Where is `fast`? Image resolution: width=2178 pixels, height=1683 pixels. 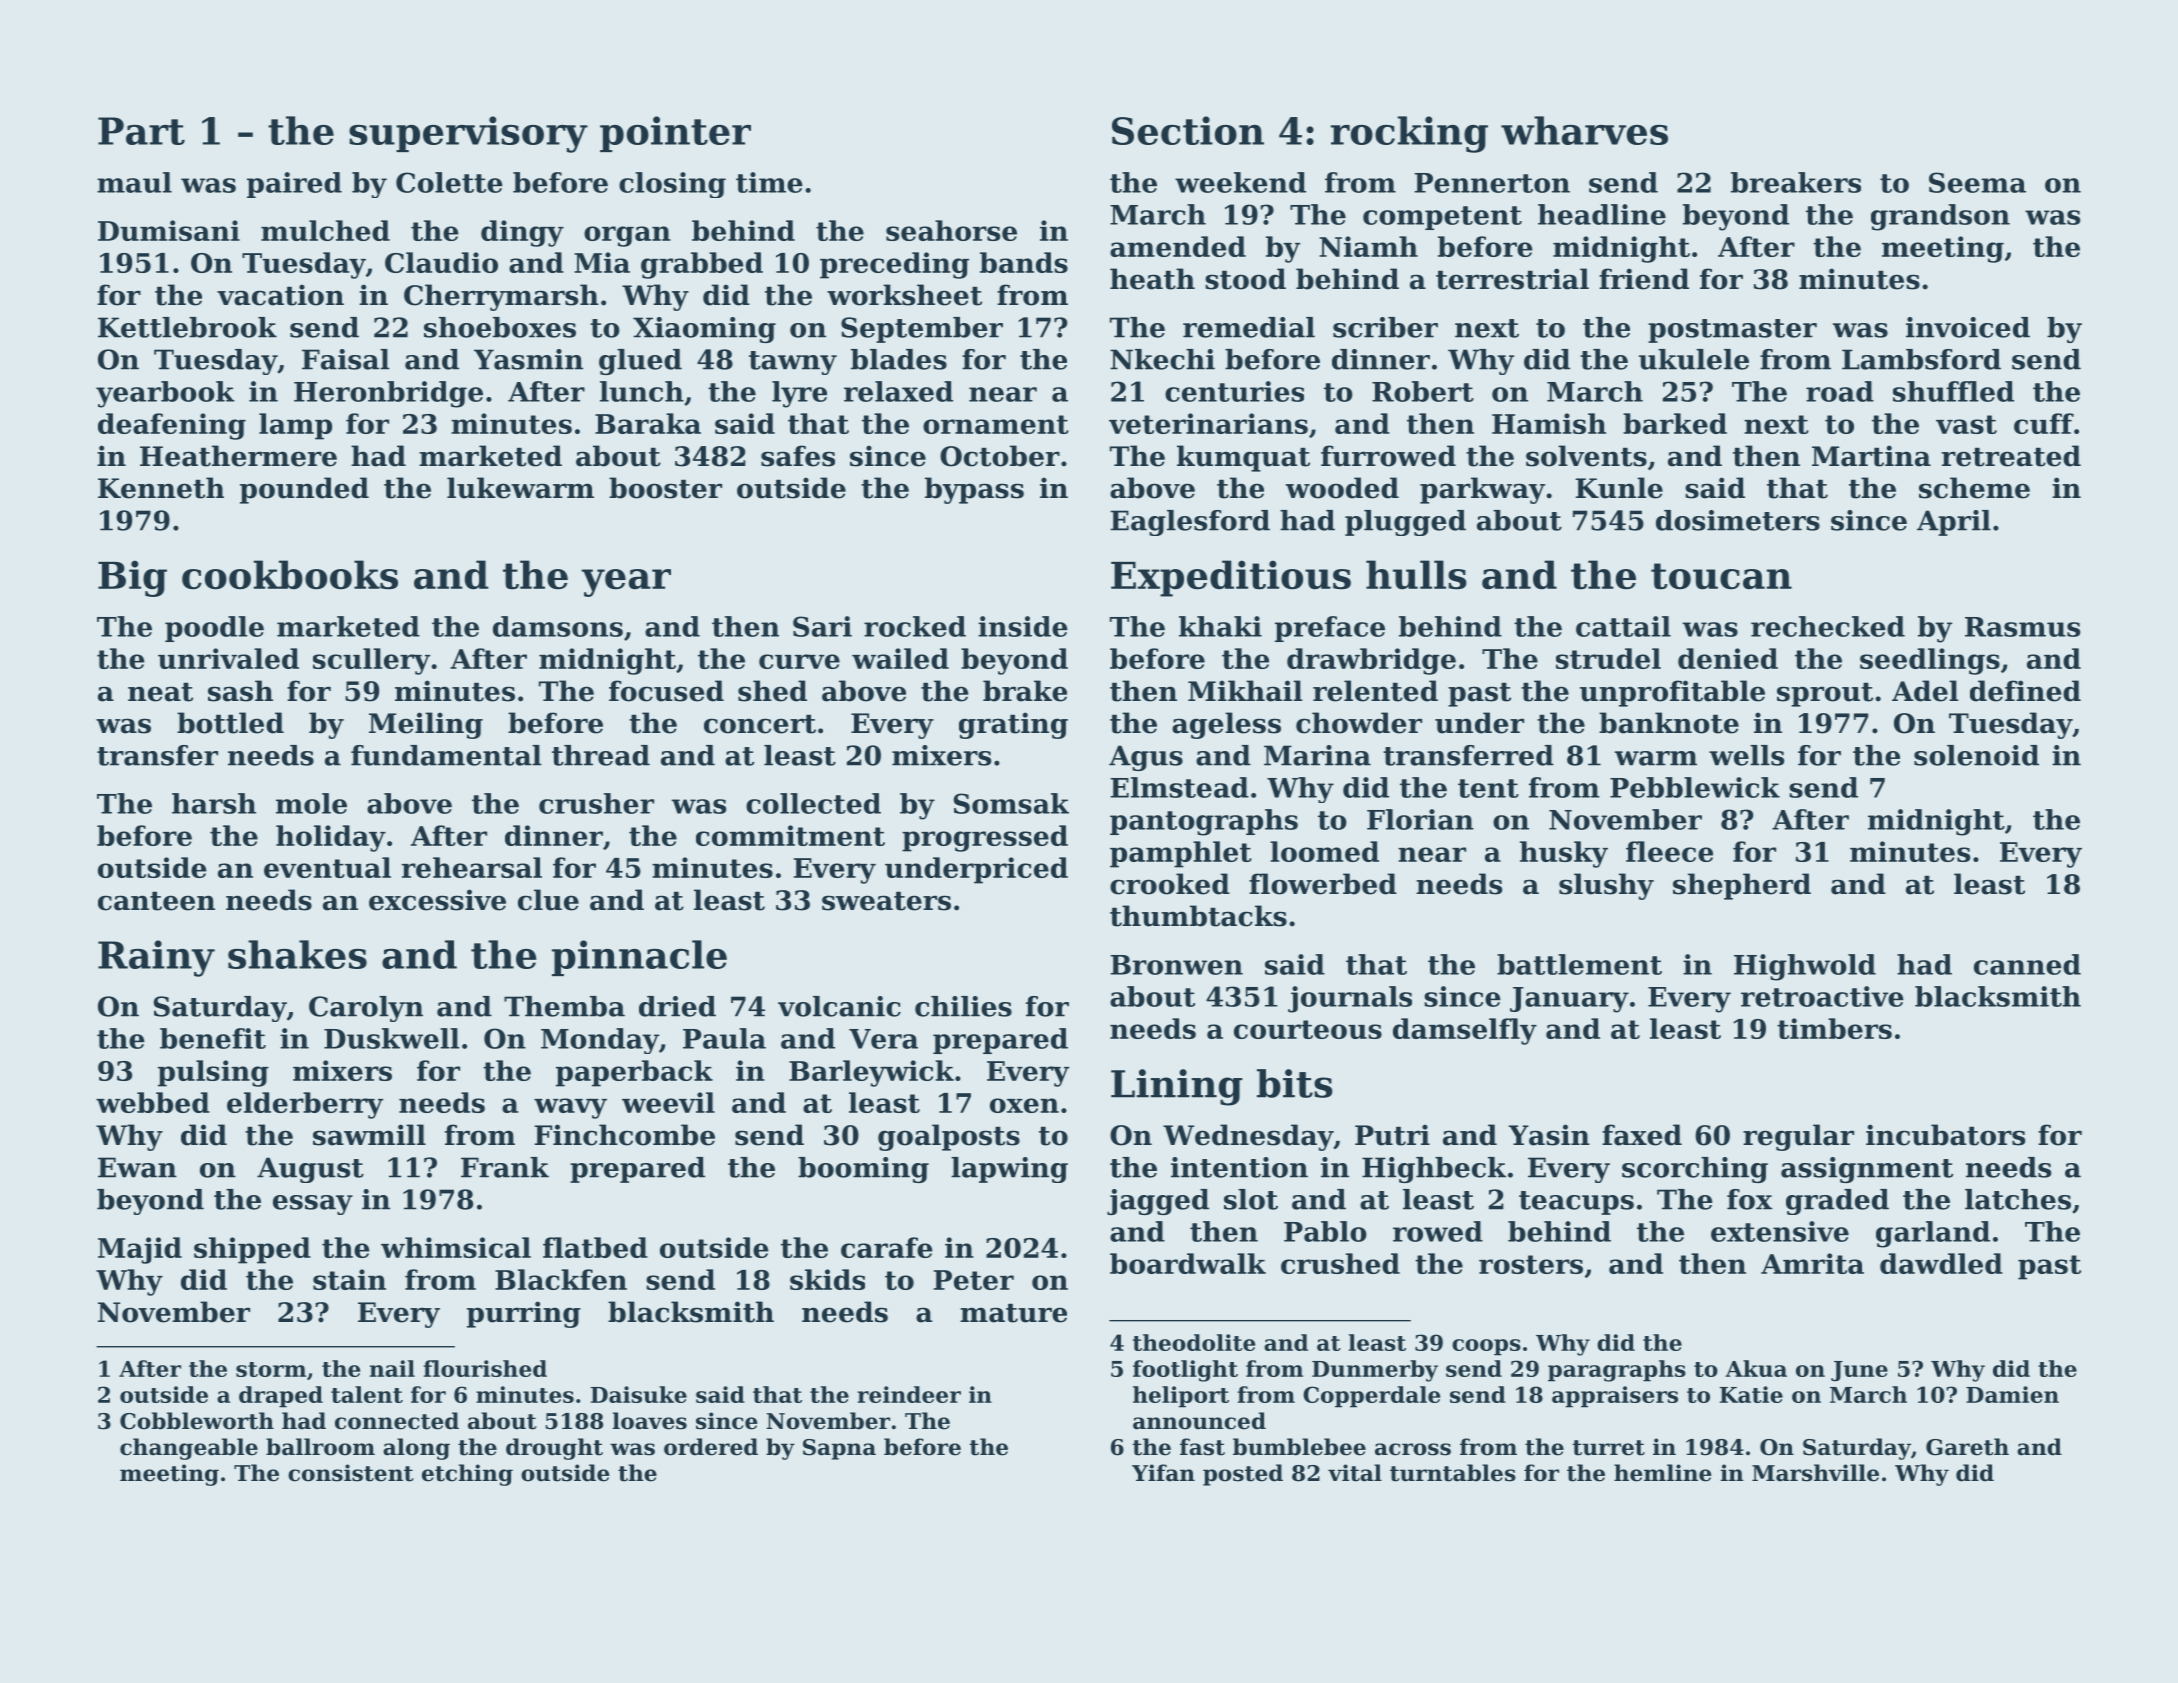
fast is located at coordinates (1202, 1447).
